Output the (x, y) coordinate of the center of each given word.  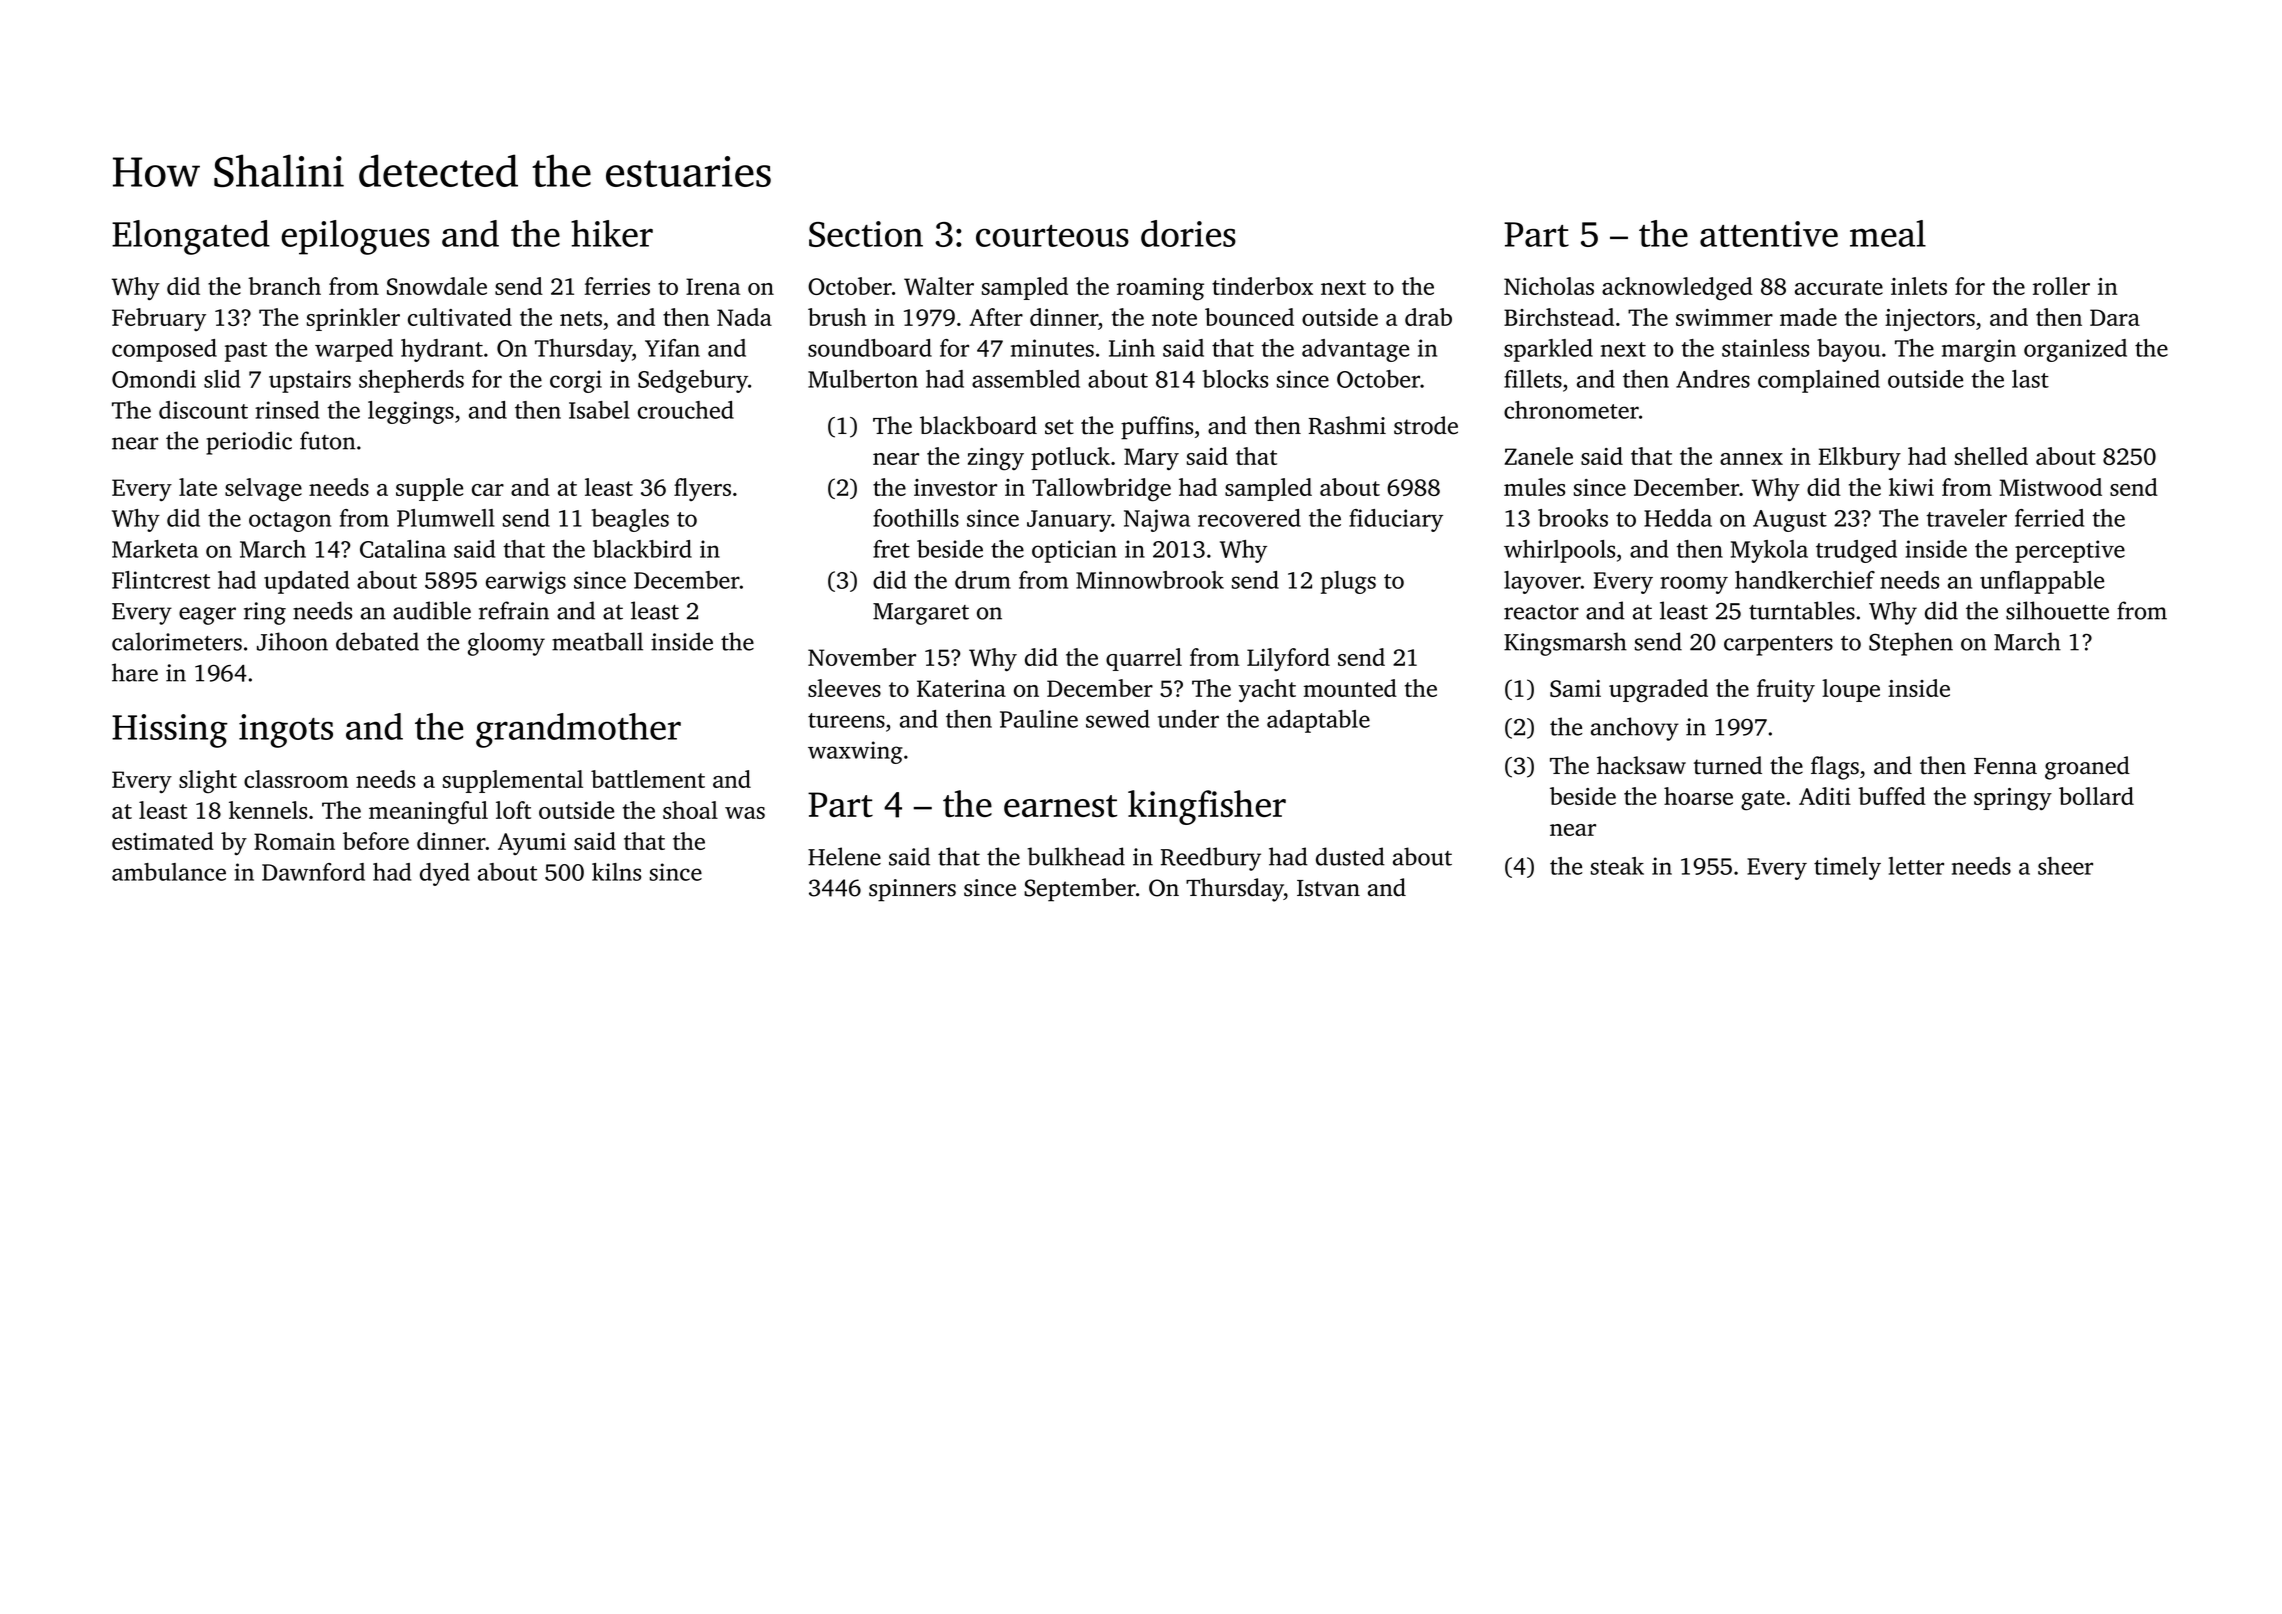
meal (1888, 233)
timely (1847, 868)
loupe (1851, 690)
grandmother (578, 730)
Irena (713, 286)
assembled (1026, 379)
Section (866, 234)
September (1080, 890)
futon (328, 440)
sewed (1118, 719)
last (2030, 379)
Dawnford (313, 872)
